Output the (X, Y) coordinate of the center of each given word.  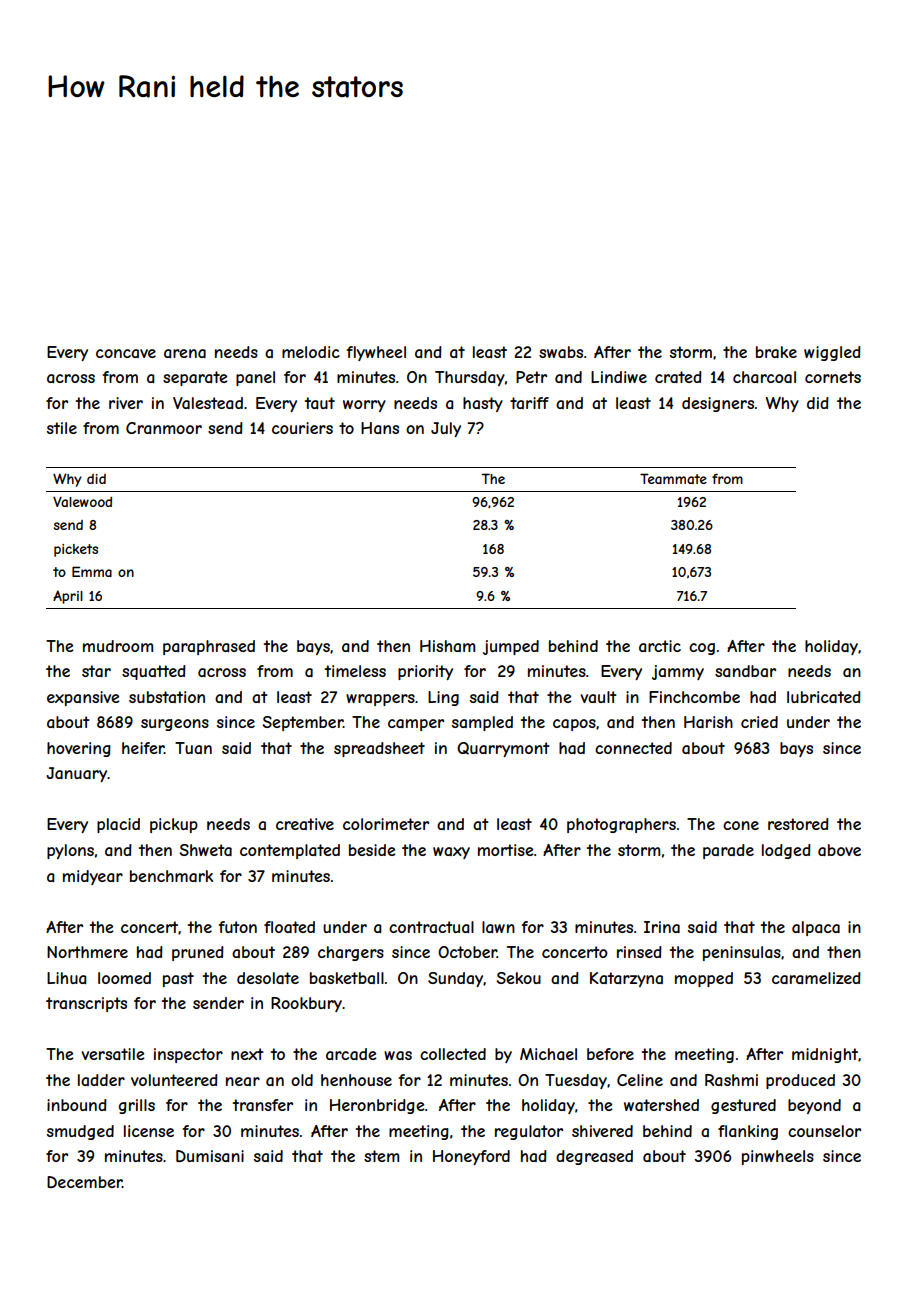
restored (798, 824)
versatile (113, 1054)
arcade (351, 1054)
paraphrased (209, 647)
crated (678, 377)
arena (185, 353)
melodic (311, 352)
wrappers (380, 700)
